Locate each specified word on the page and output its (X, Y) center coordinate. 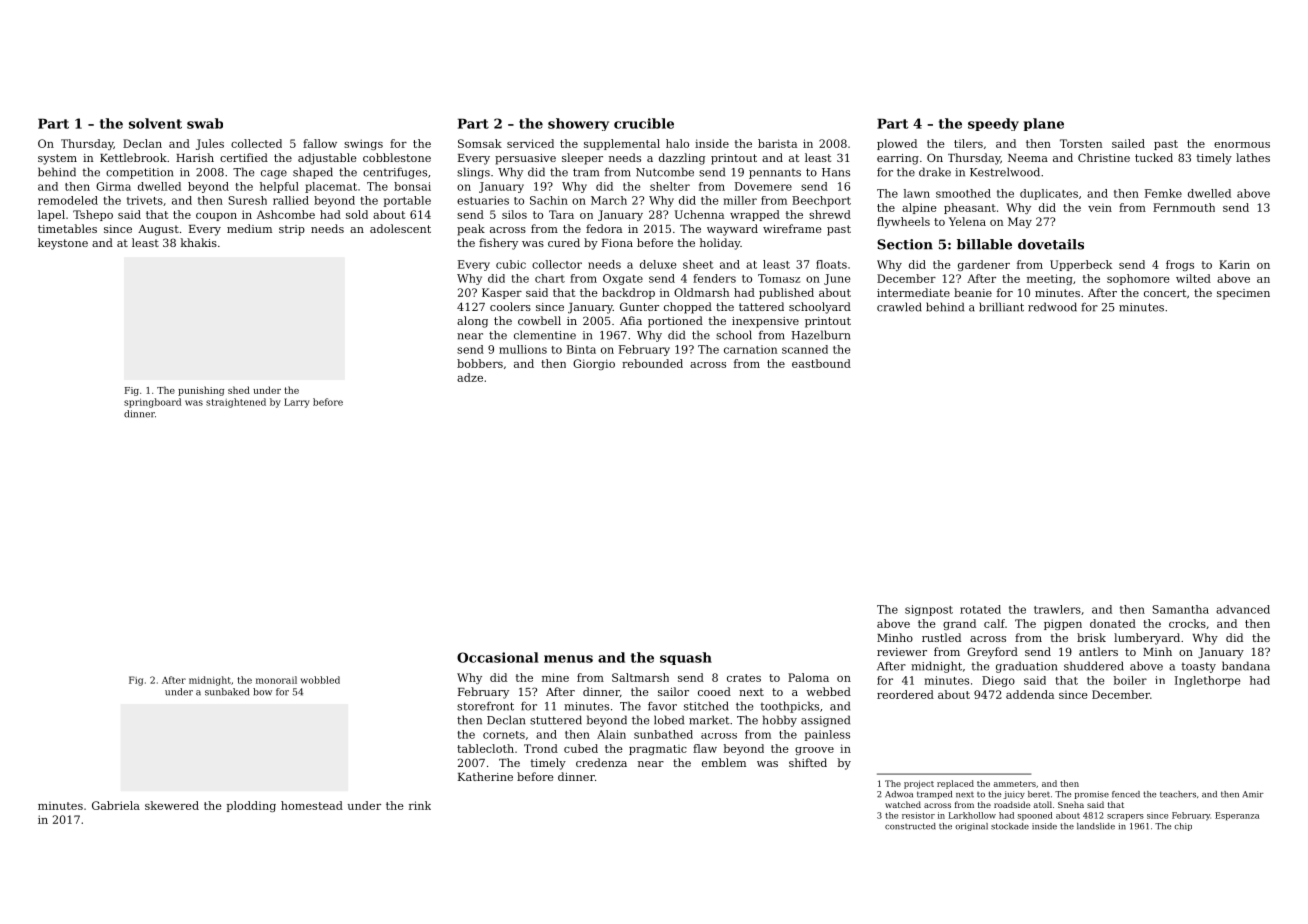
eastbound (821, 363)
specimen (1243, 294)
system (57, 159)
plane (1044, 124)
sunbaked (227, 692)
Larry (297, 403)
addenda (1030, 694)
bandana (1246, 666)
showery (578, 124)
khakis (199, 242)
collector (557, 264)
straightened (236, 403)
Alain (611, 734)
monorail (276, 680)
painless (827, 735)
